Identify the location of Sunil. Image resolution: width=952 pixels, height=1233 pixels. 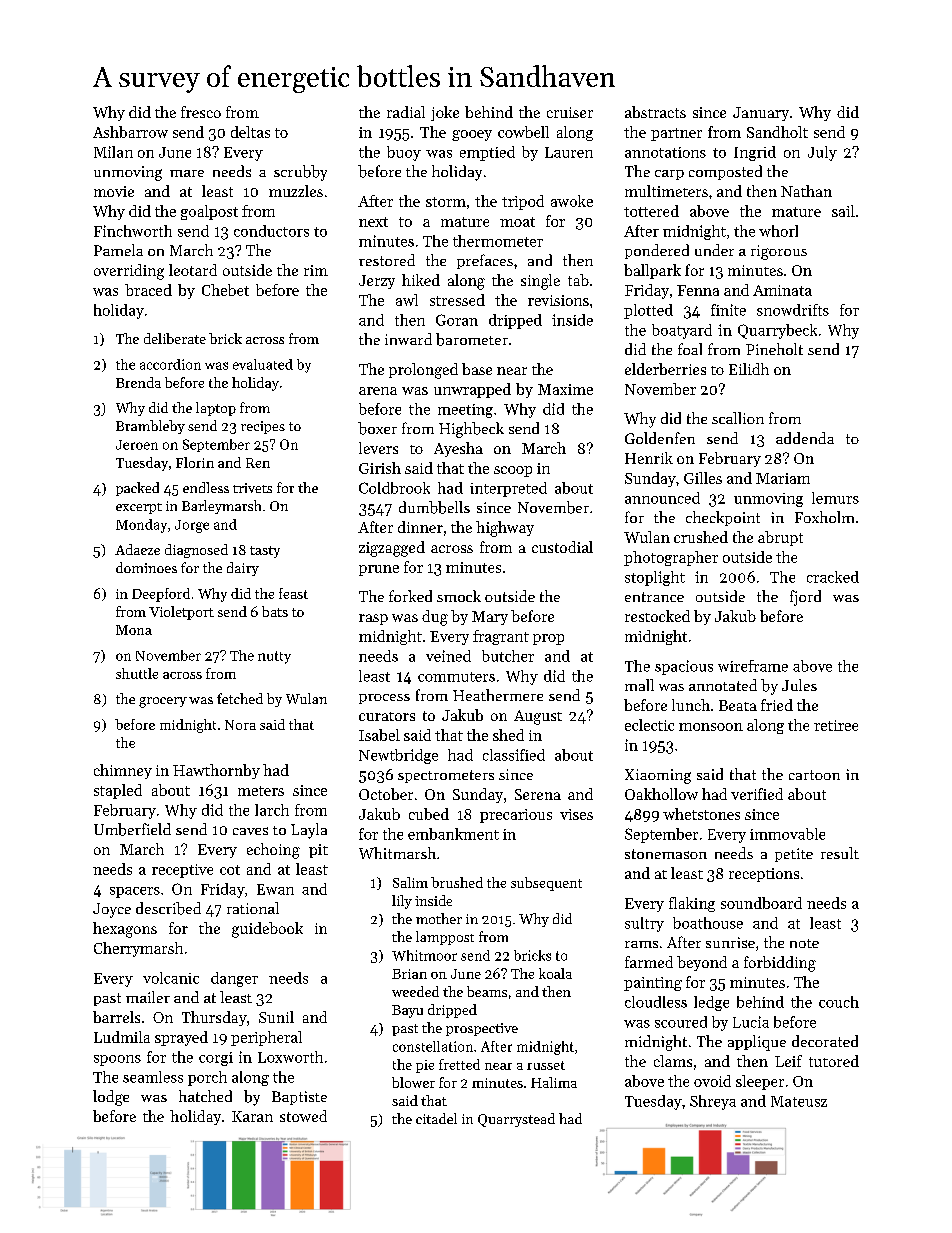
(276, 1017).
